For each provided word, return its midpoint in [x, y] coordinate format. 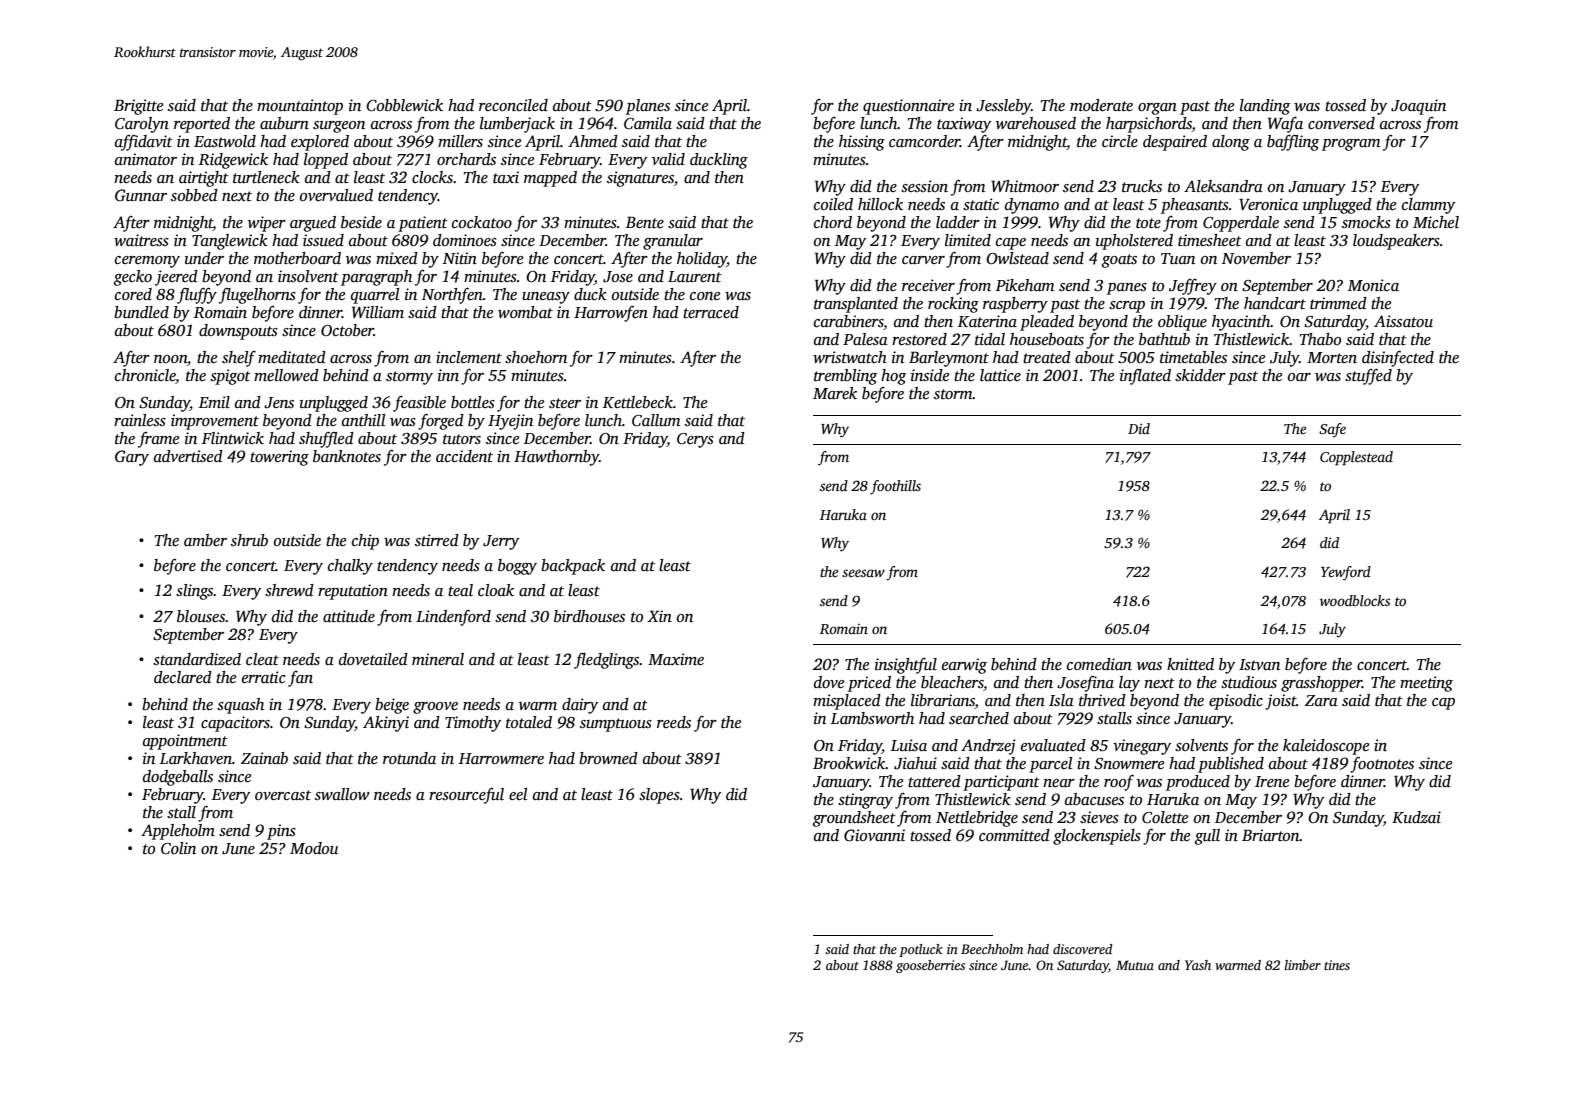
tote [1148, 223]
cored [133, 294]
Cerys [695, 440]
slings [195, 592]
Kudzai [1416, 817]
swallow [342, 794]
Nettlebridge [977, 819]
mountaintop [300, 107]
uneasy [546, 298]
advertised [188, 456]
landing [1265, 107]
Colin [178, 848]
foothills [895, 487]
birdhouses [589, 616]
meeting [1426, 684]
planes [648, 107]
